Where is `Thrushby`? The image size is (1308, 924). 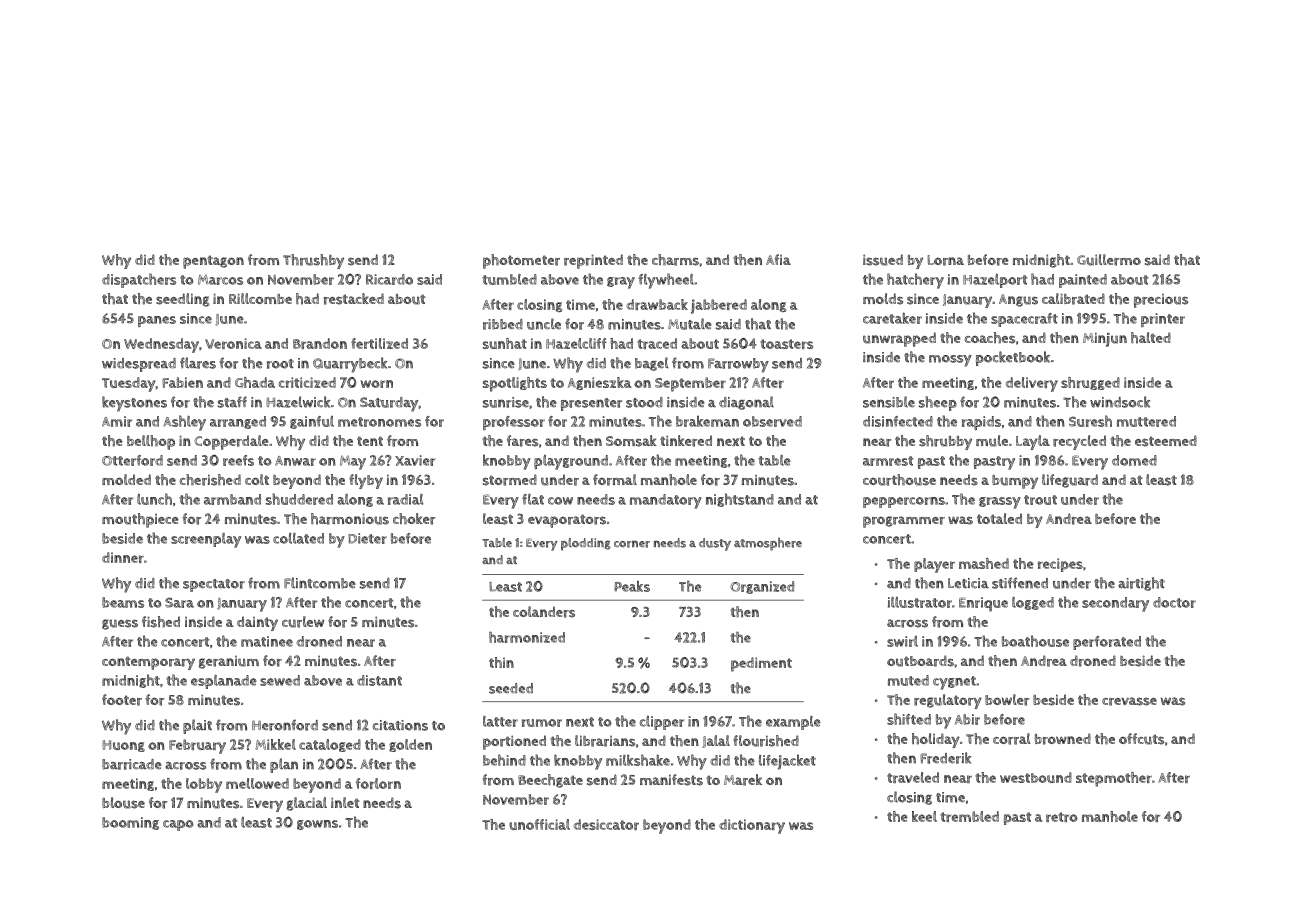 Thrushby is located at coordinates (313, 261).
